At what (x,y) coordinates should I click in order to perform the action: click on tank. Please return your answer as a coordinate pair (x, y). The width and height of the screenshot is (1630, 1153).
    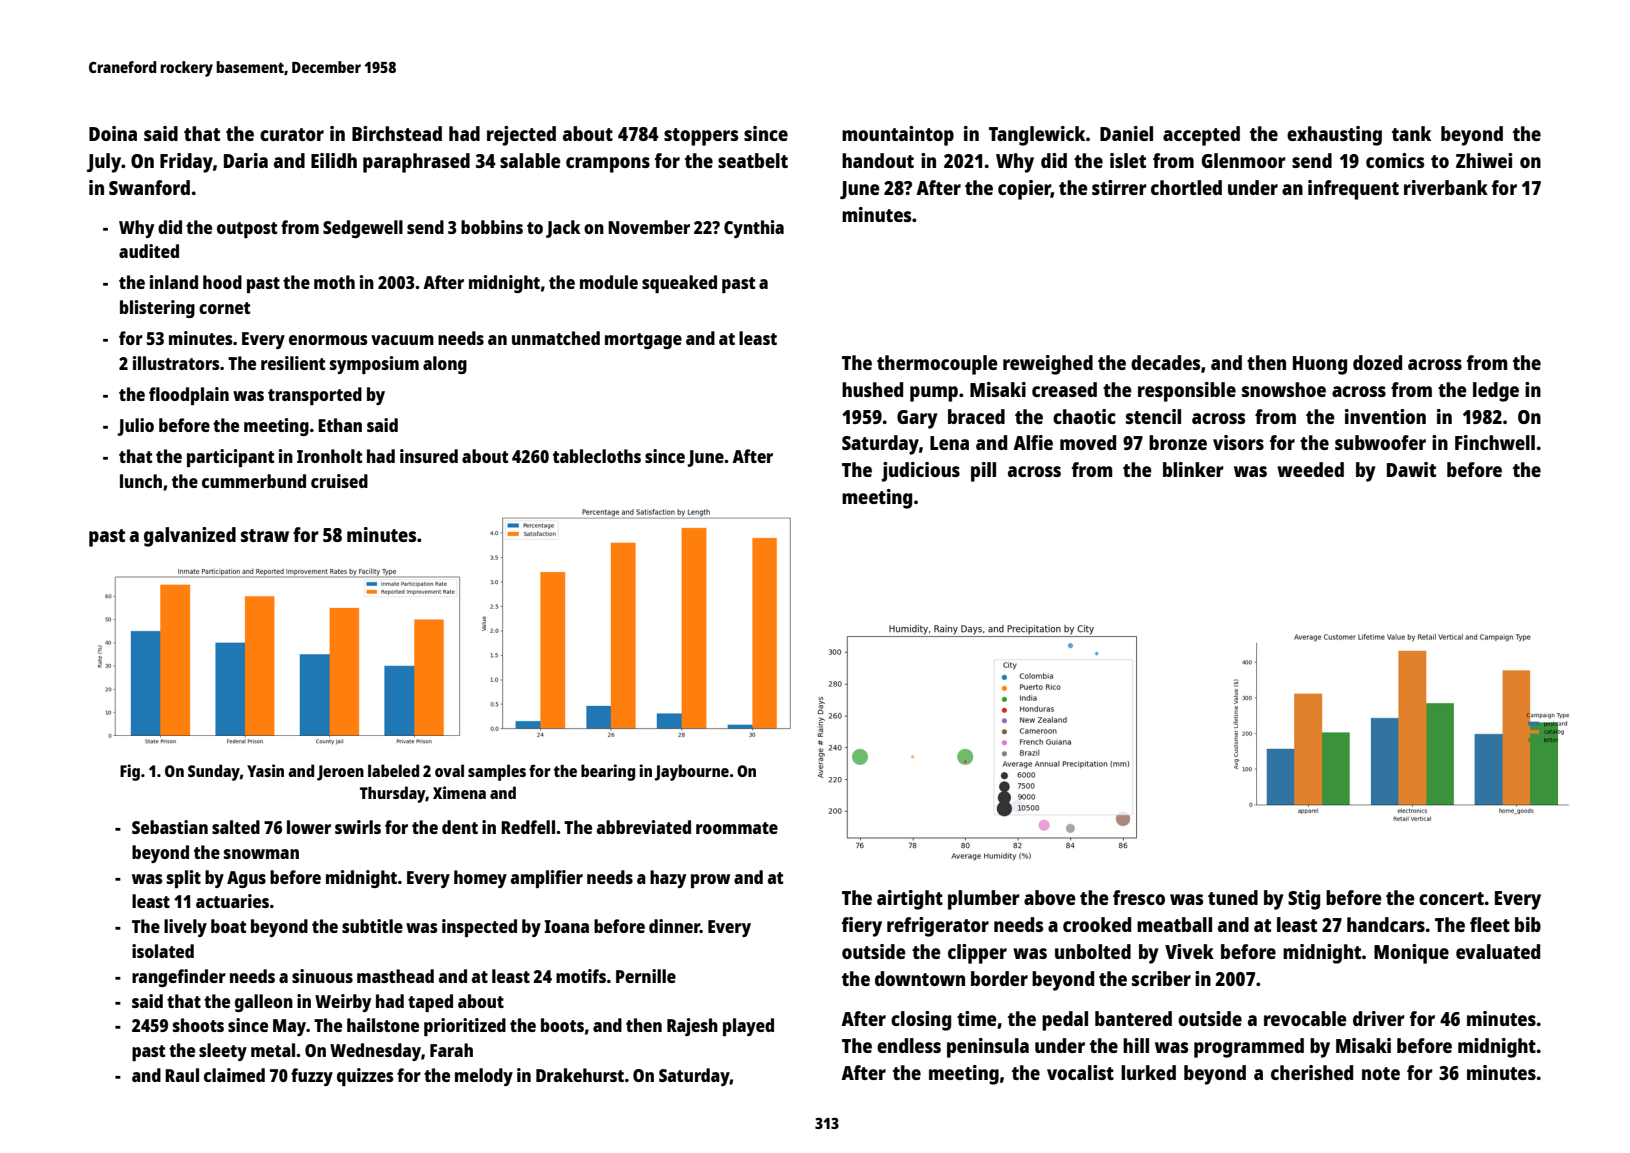
    Looking at the image, I should click on (1411, 133).
